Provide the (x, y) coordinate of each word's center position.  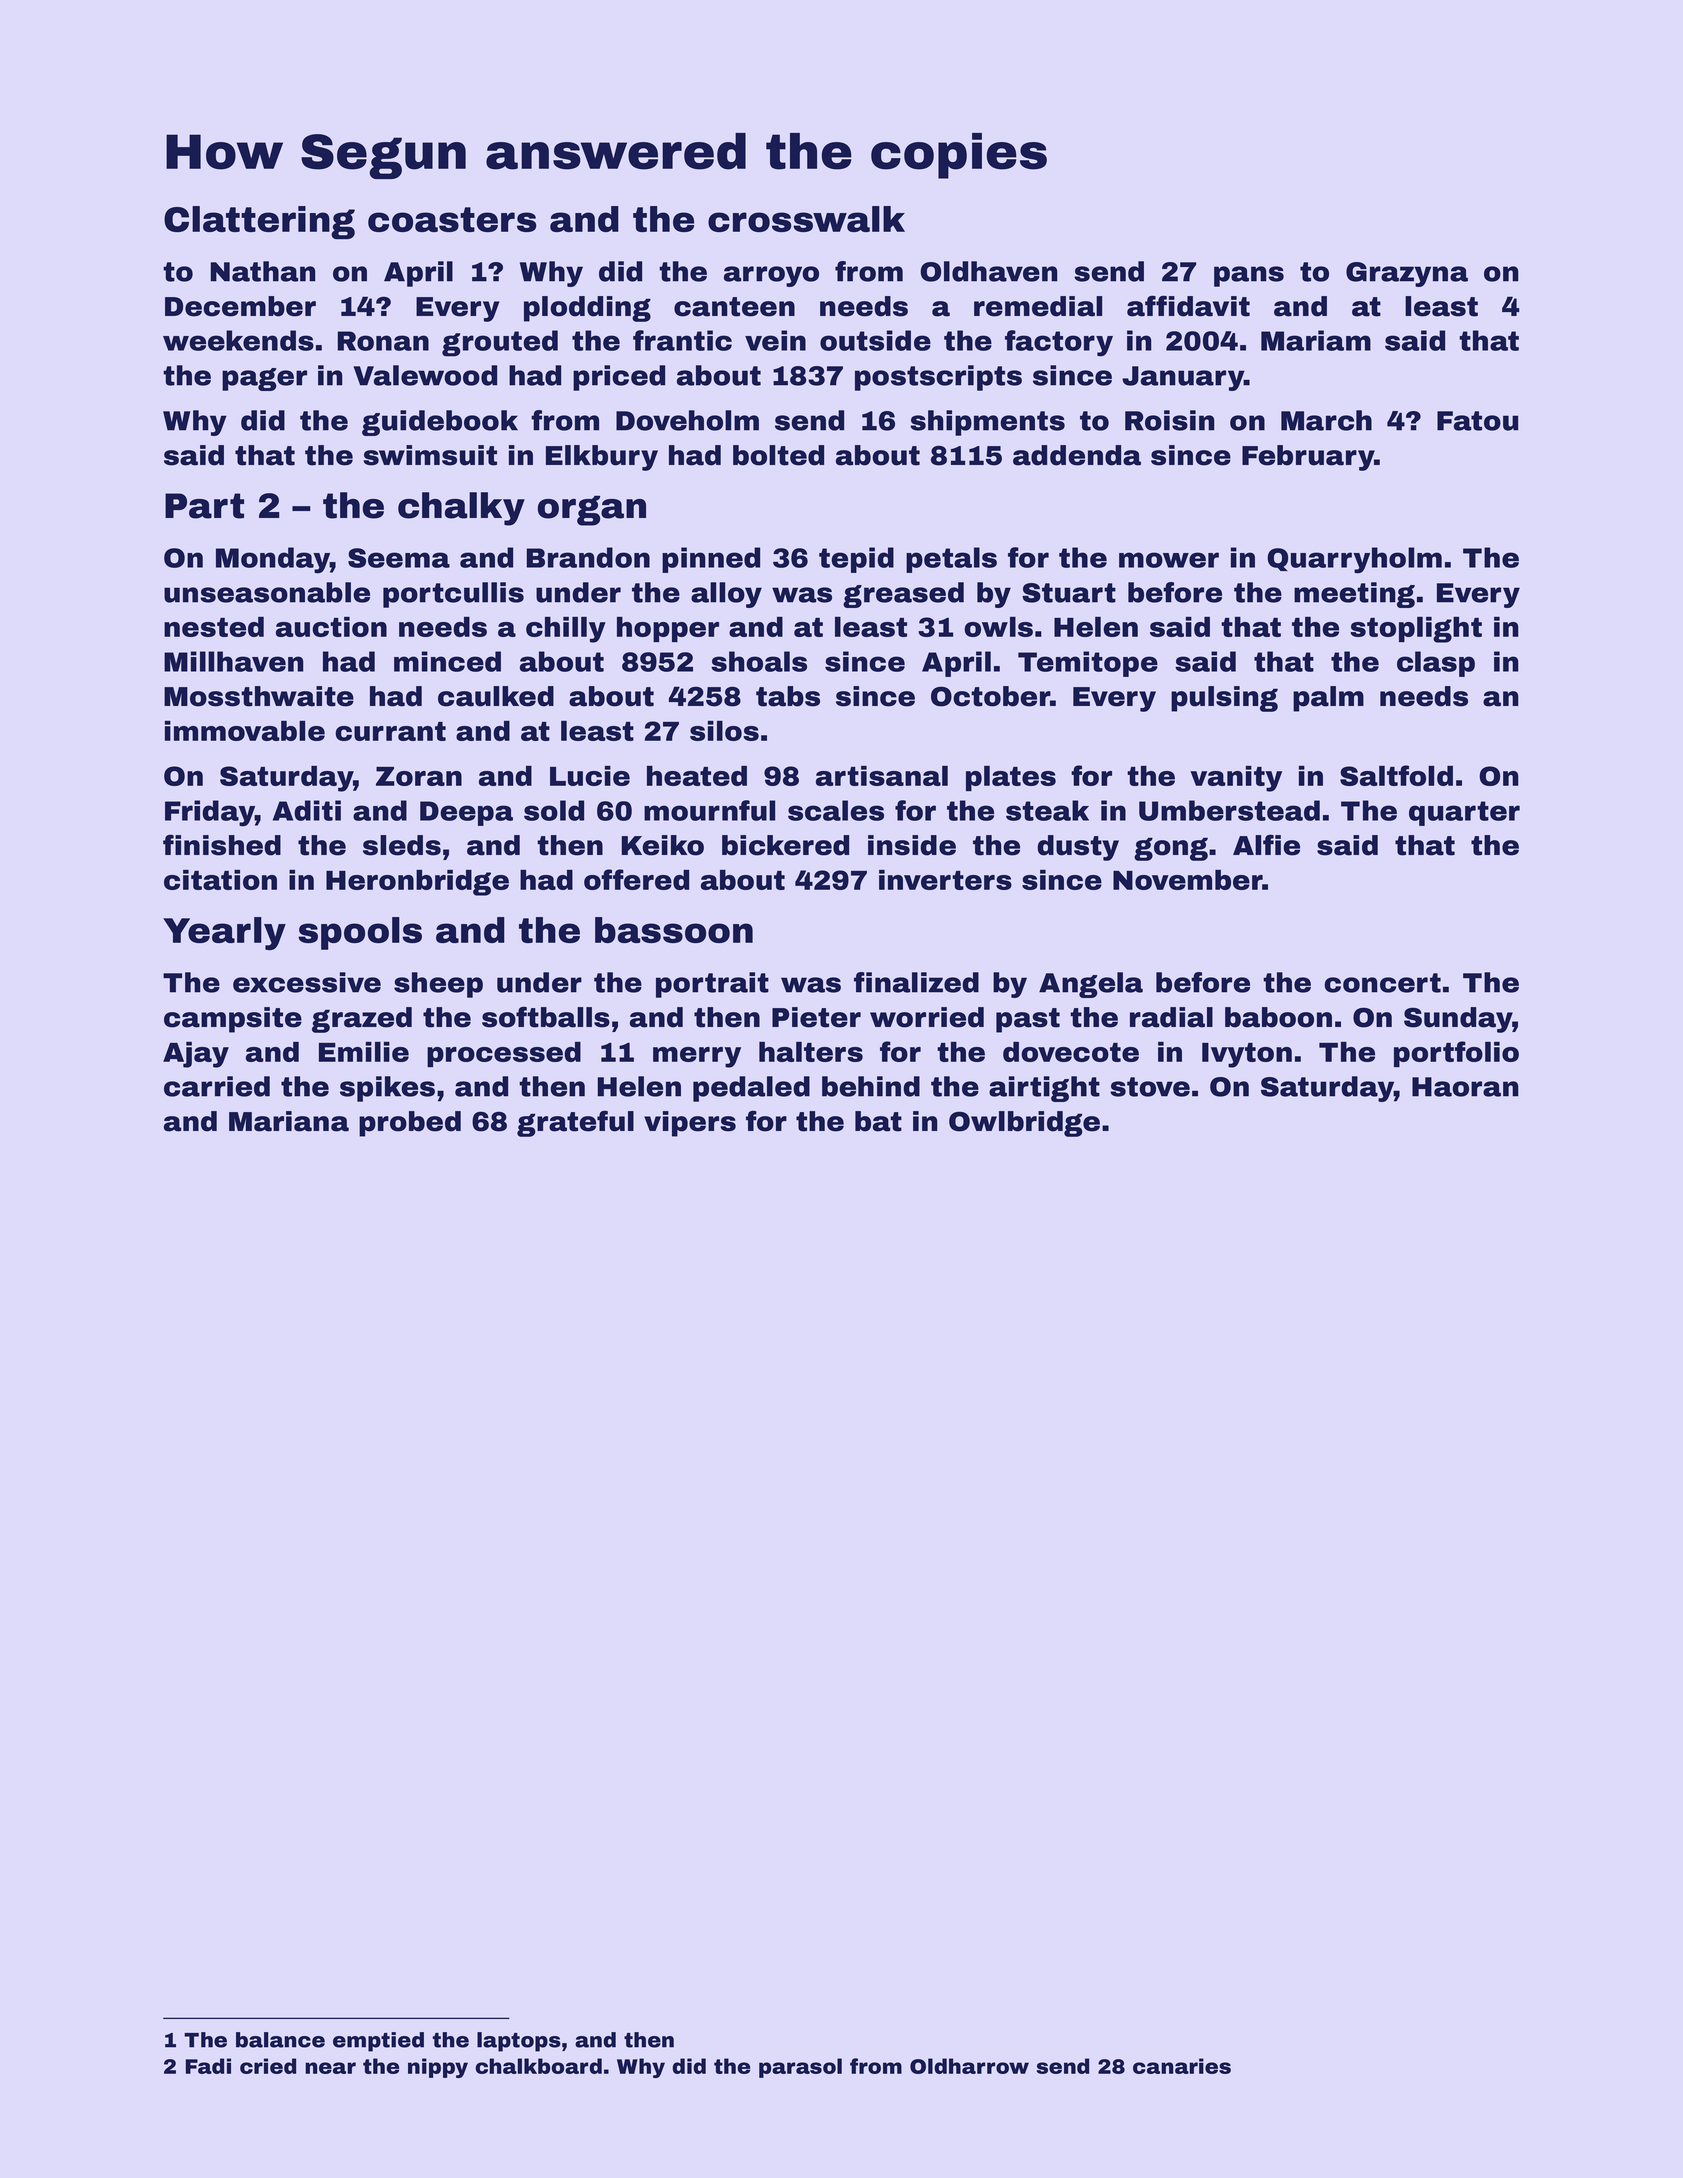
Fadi (208, 2066)
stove (1150, 1087)
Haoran (1465, 1087)
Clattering (259, 222)
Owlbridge (1024, 1124)
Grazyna (1407, 274)
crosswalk (806, 219)
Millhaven (234, 661)
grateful (575, 1123)
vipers (690, 1124)
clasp (1436, 664)
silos (724, 731)
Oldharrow (969, 2066)
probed (410, 1124)
